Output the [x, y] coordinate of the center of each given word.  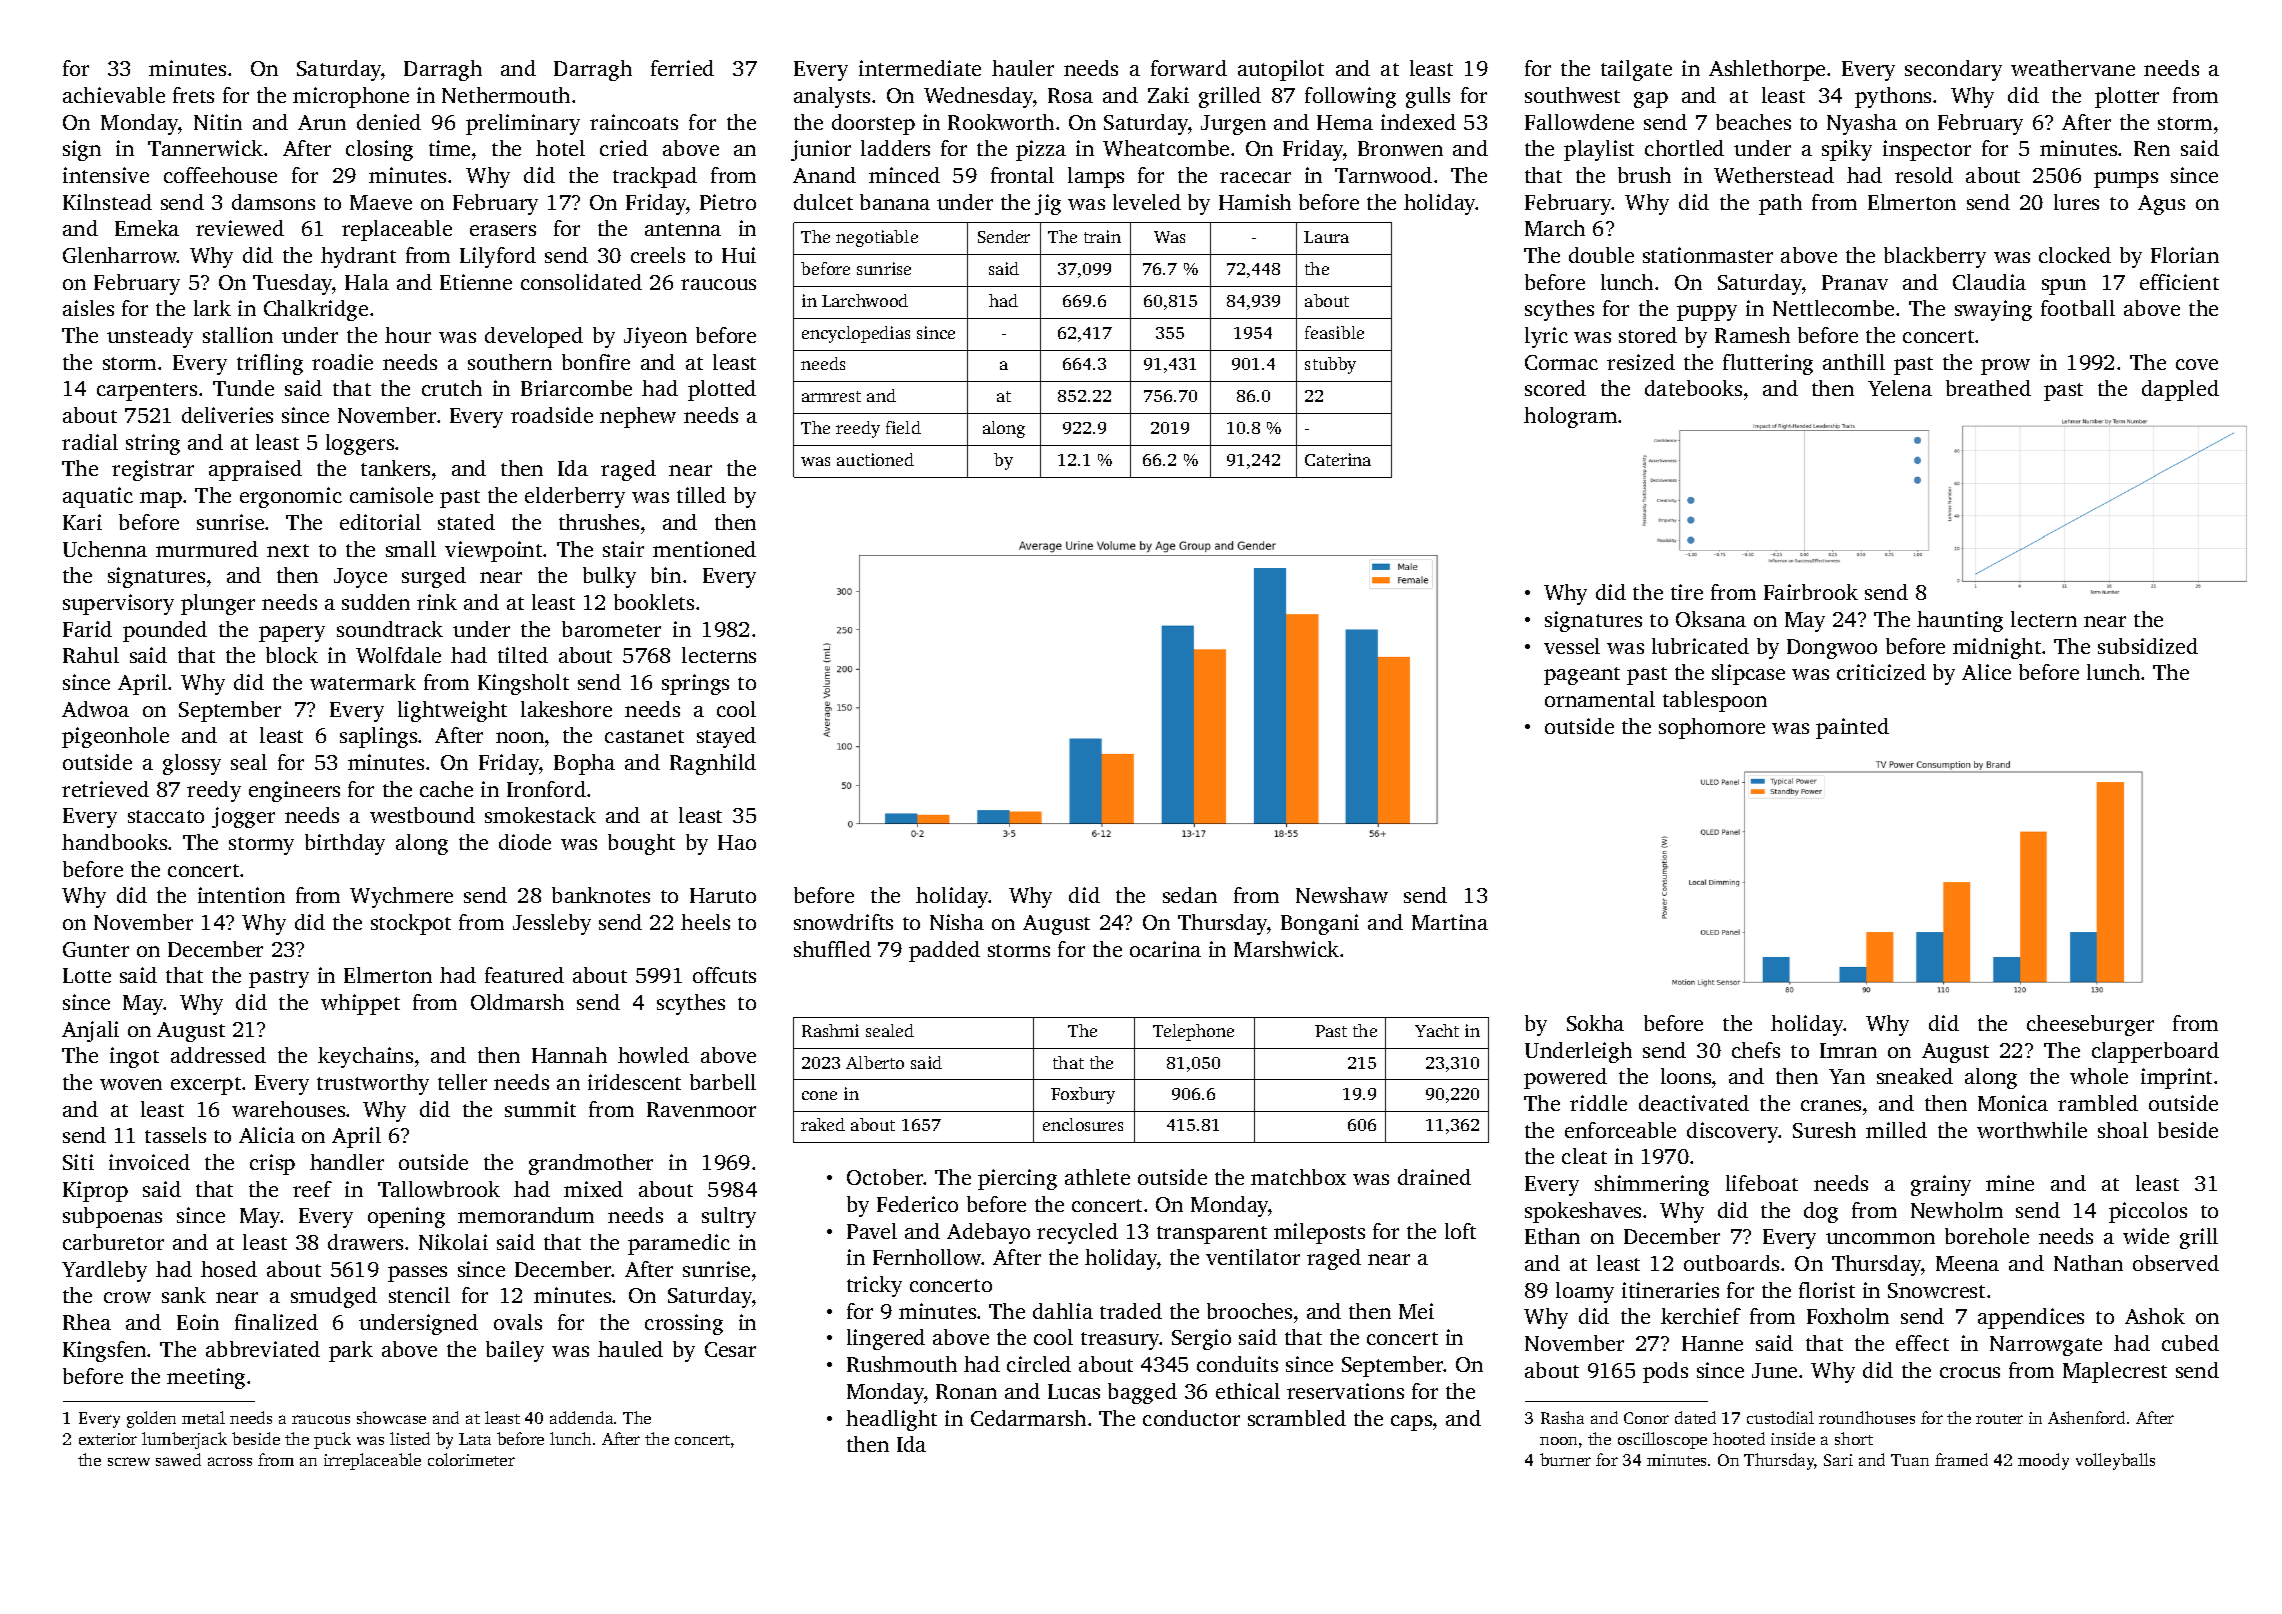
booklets [654, 602]
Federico [917, 1204]
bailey [515, 1351]
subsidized [2148, 646]
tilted [523, 655]
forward [1189, 68]
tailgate [1636, 70]
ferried [682, 68]
